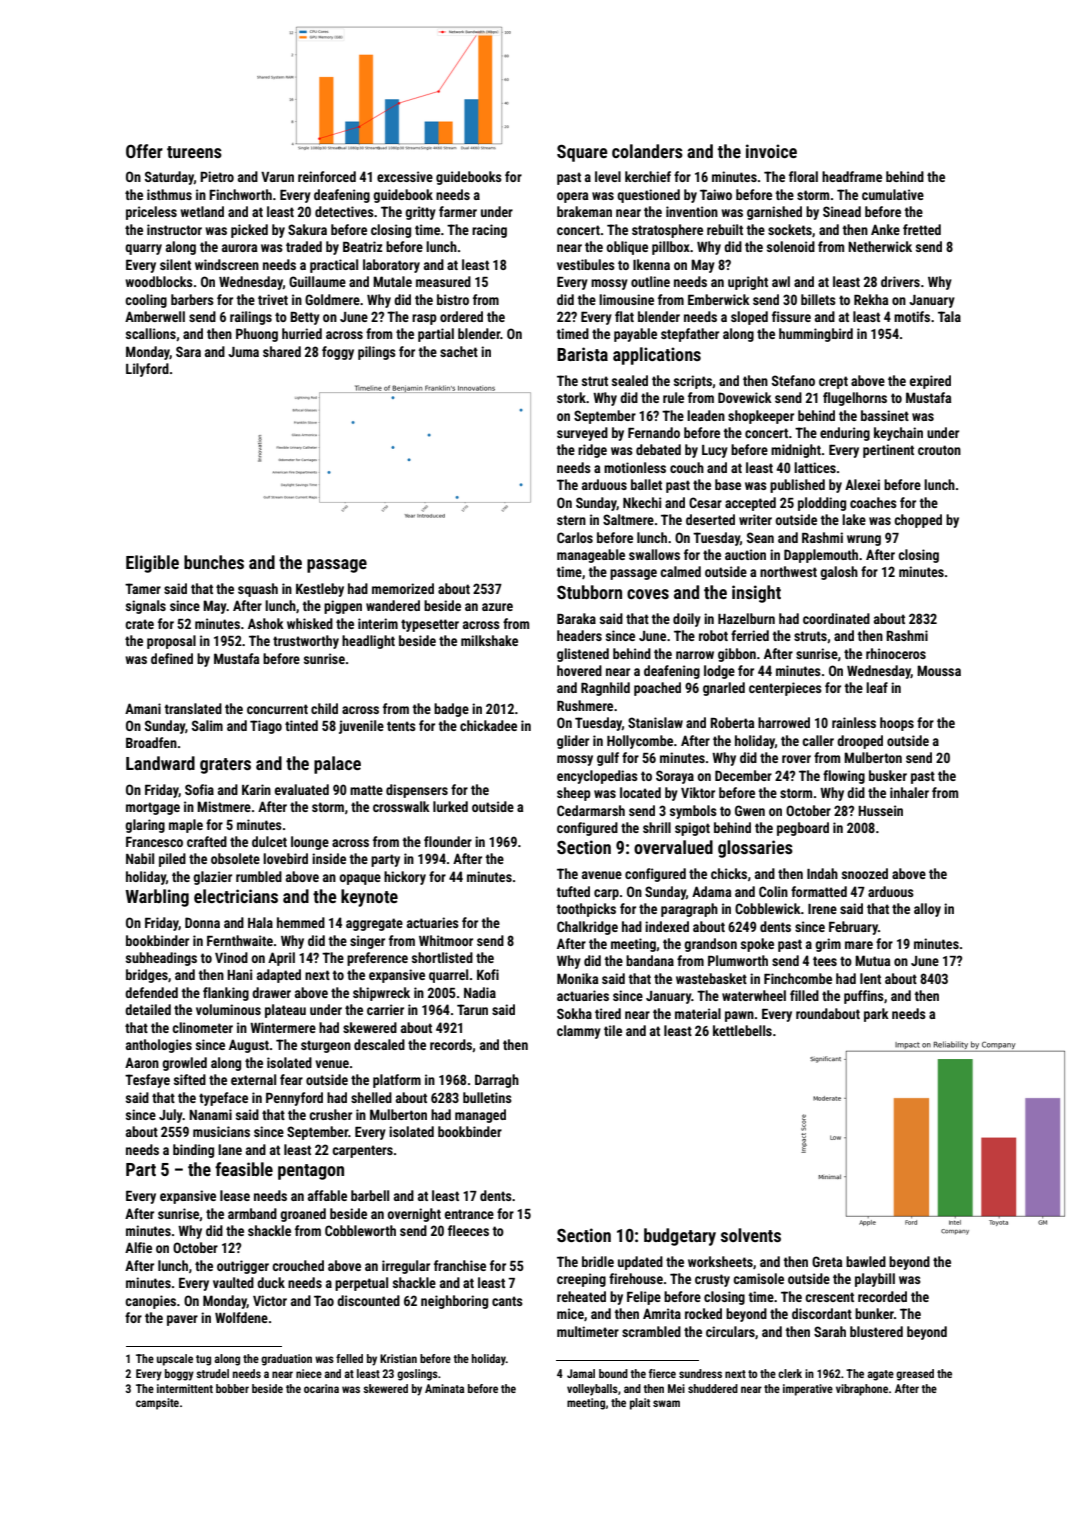  I want to click on leaf, so click(877, 687).
